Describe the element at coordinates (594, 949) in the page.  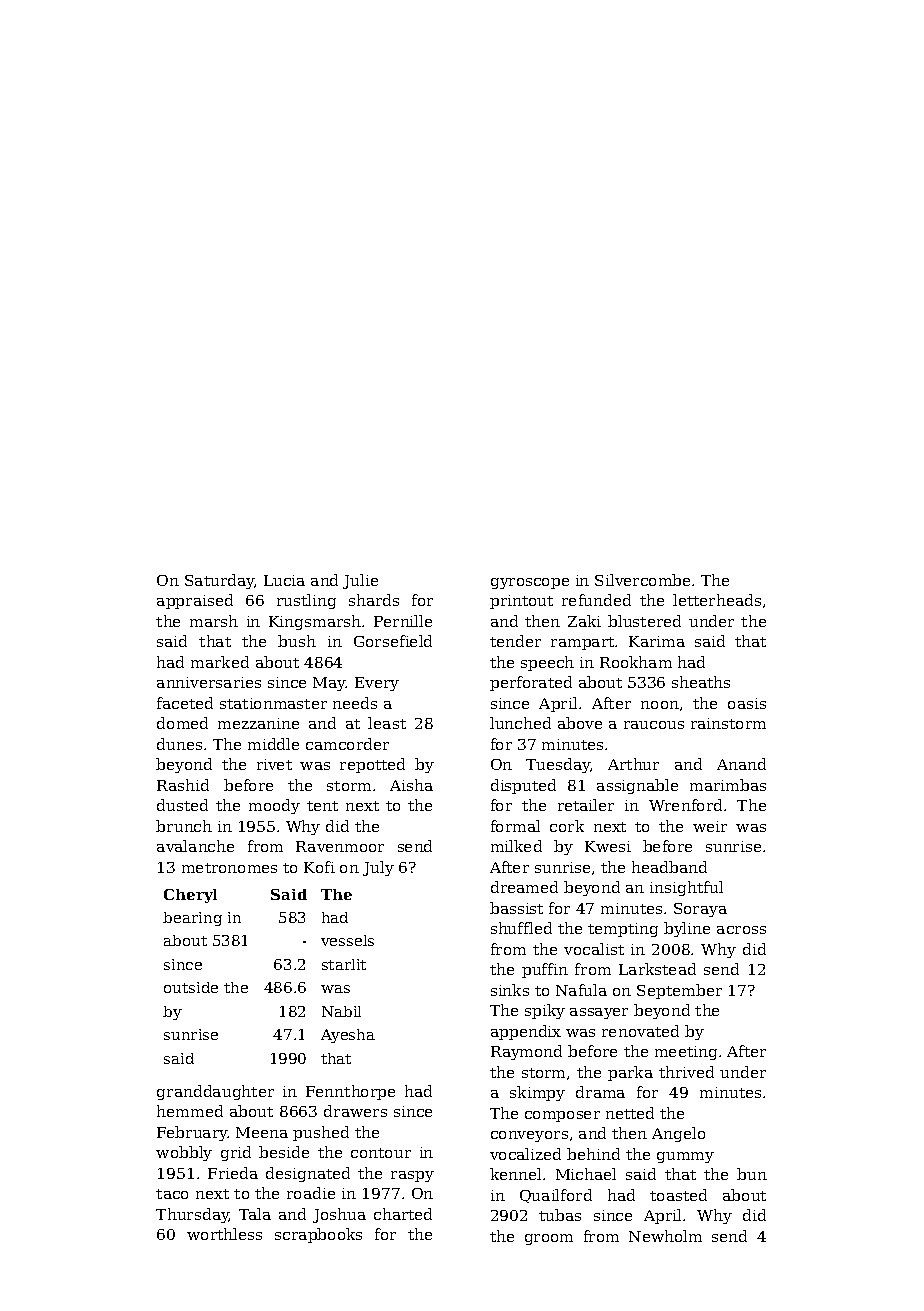
I see `vocalist` at that location.
